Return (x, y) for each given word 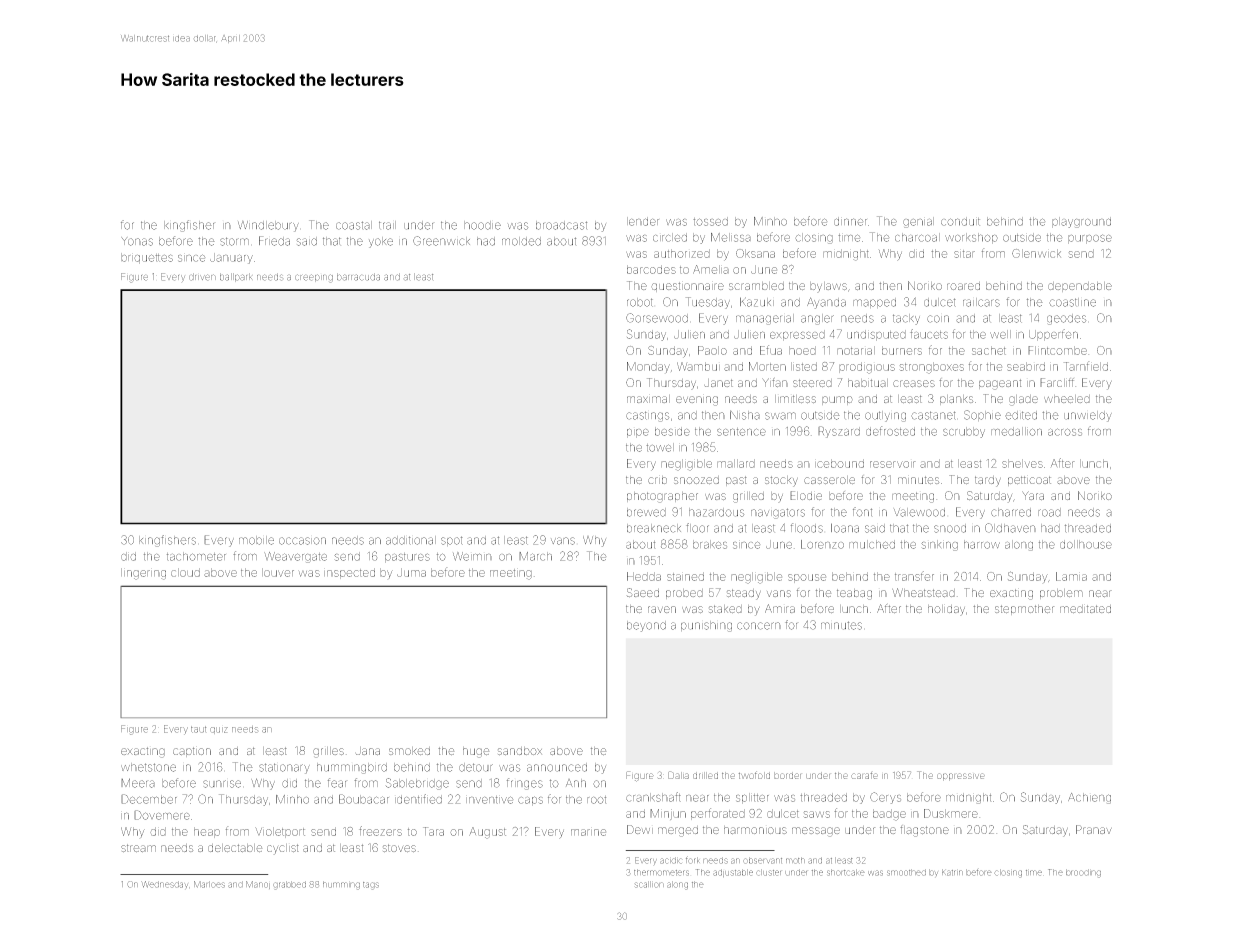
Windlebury (268, 226)
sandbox (520, 751)
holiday (946, 610)
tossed (710, 221)
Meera (138, 783)
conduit (960, 221)
